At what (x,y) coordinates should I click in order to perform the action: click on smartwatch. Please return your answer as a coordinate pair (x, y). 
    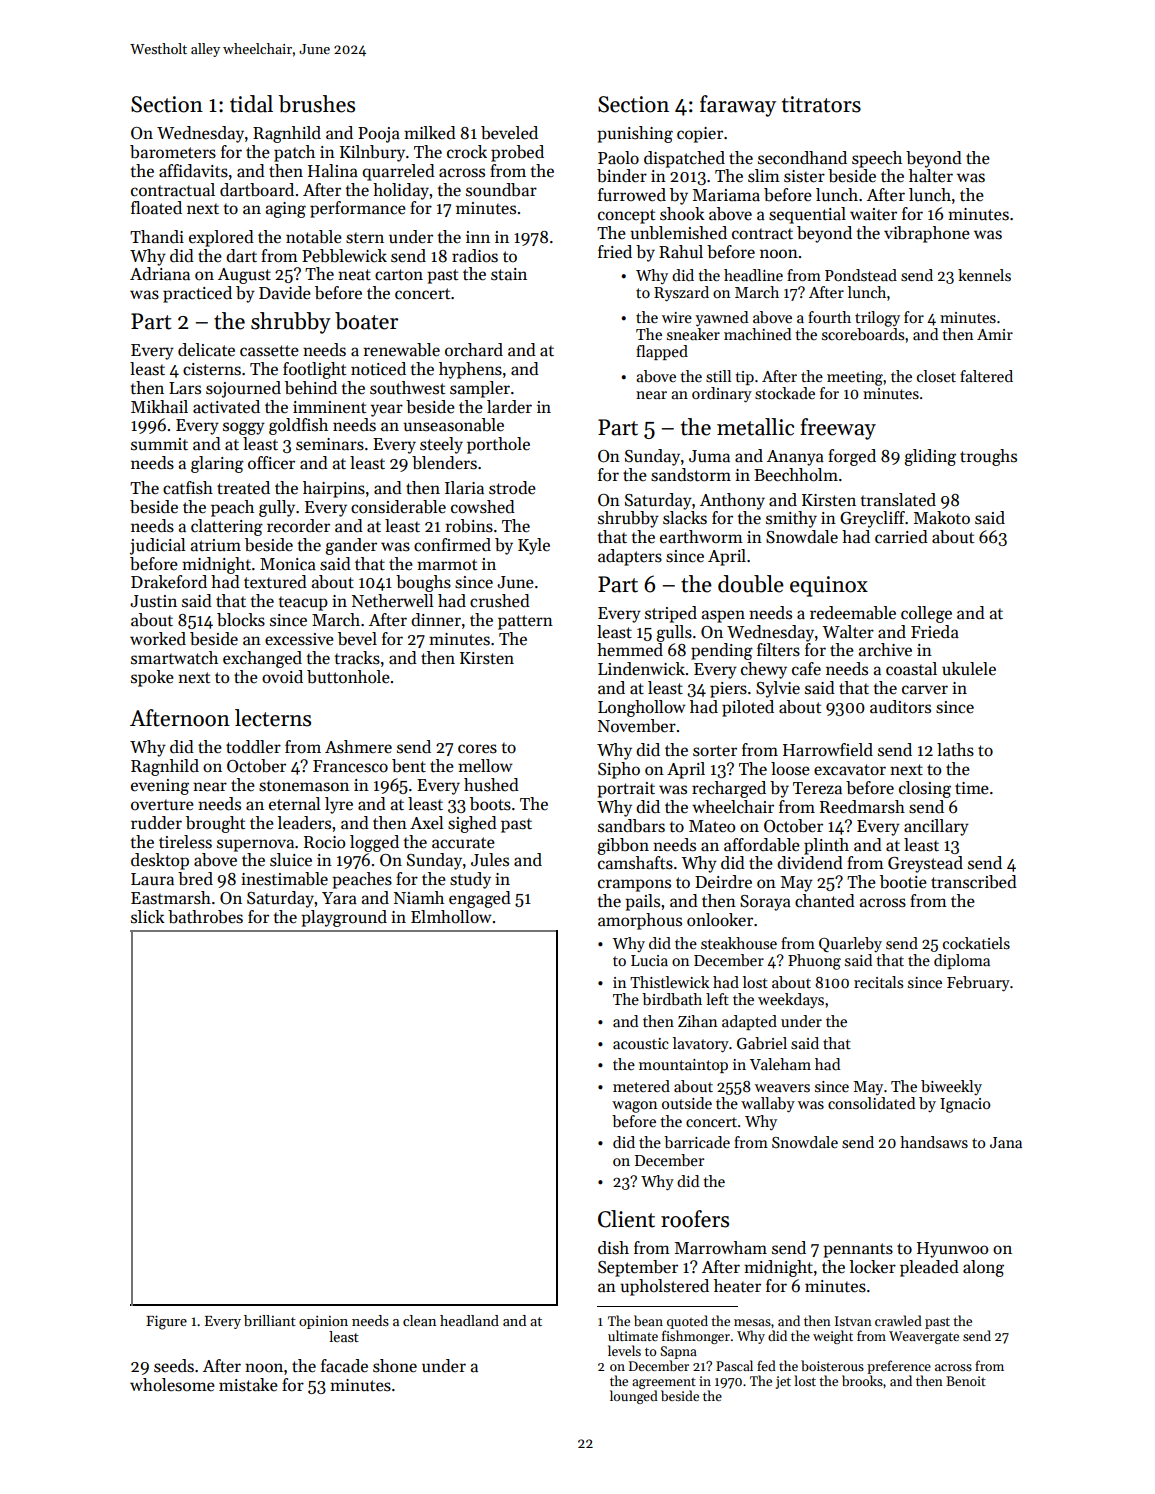
    Looking at the image, I should click on (174, 658).
